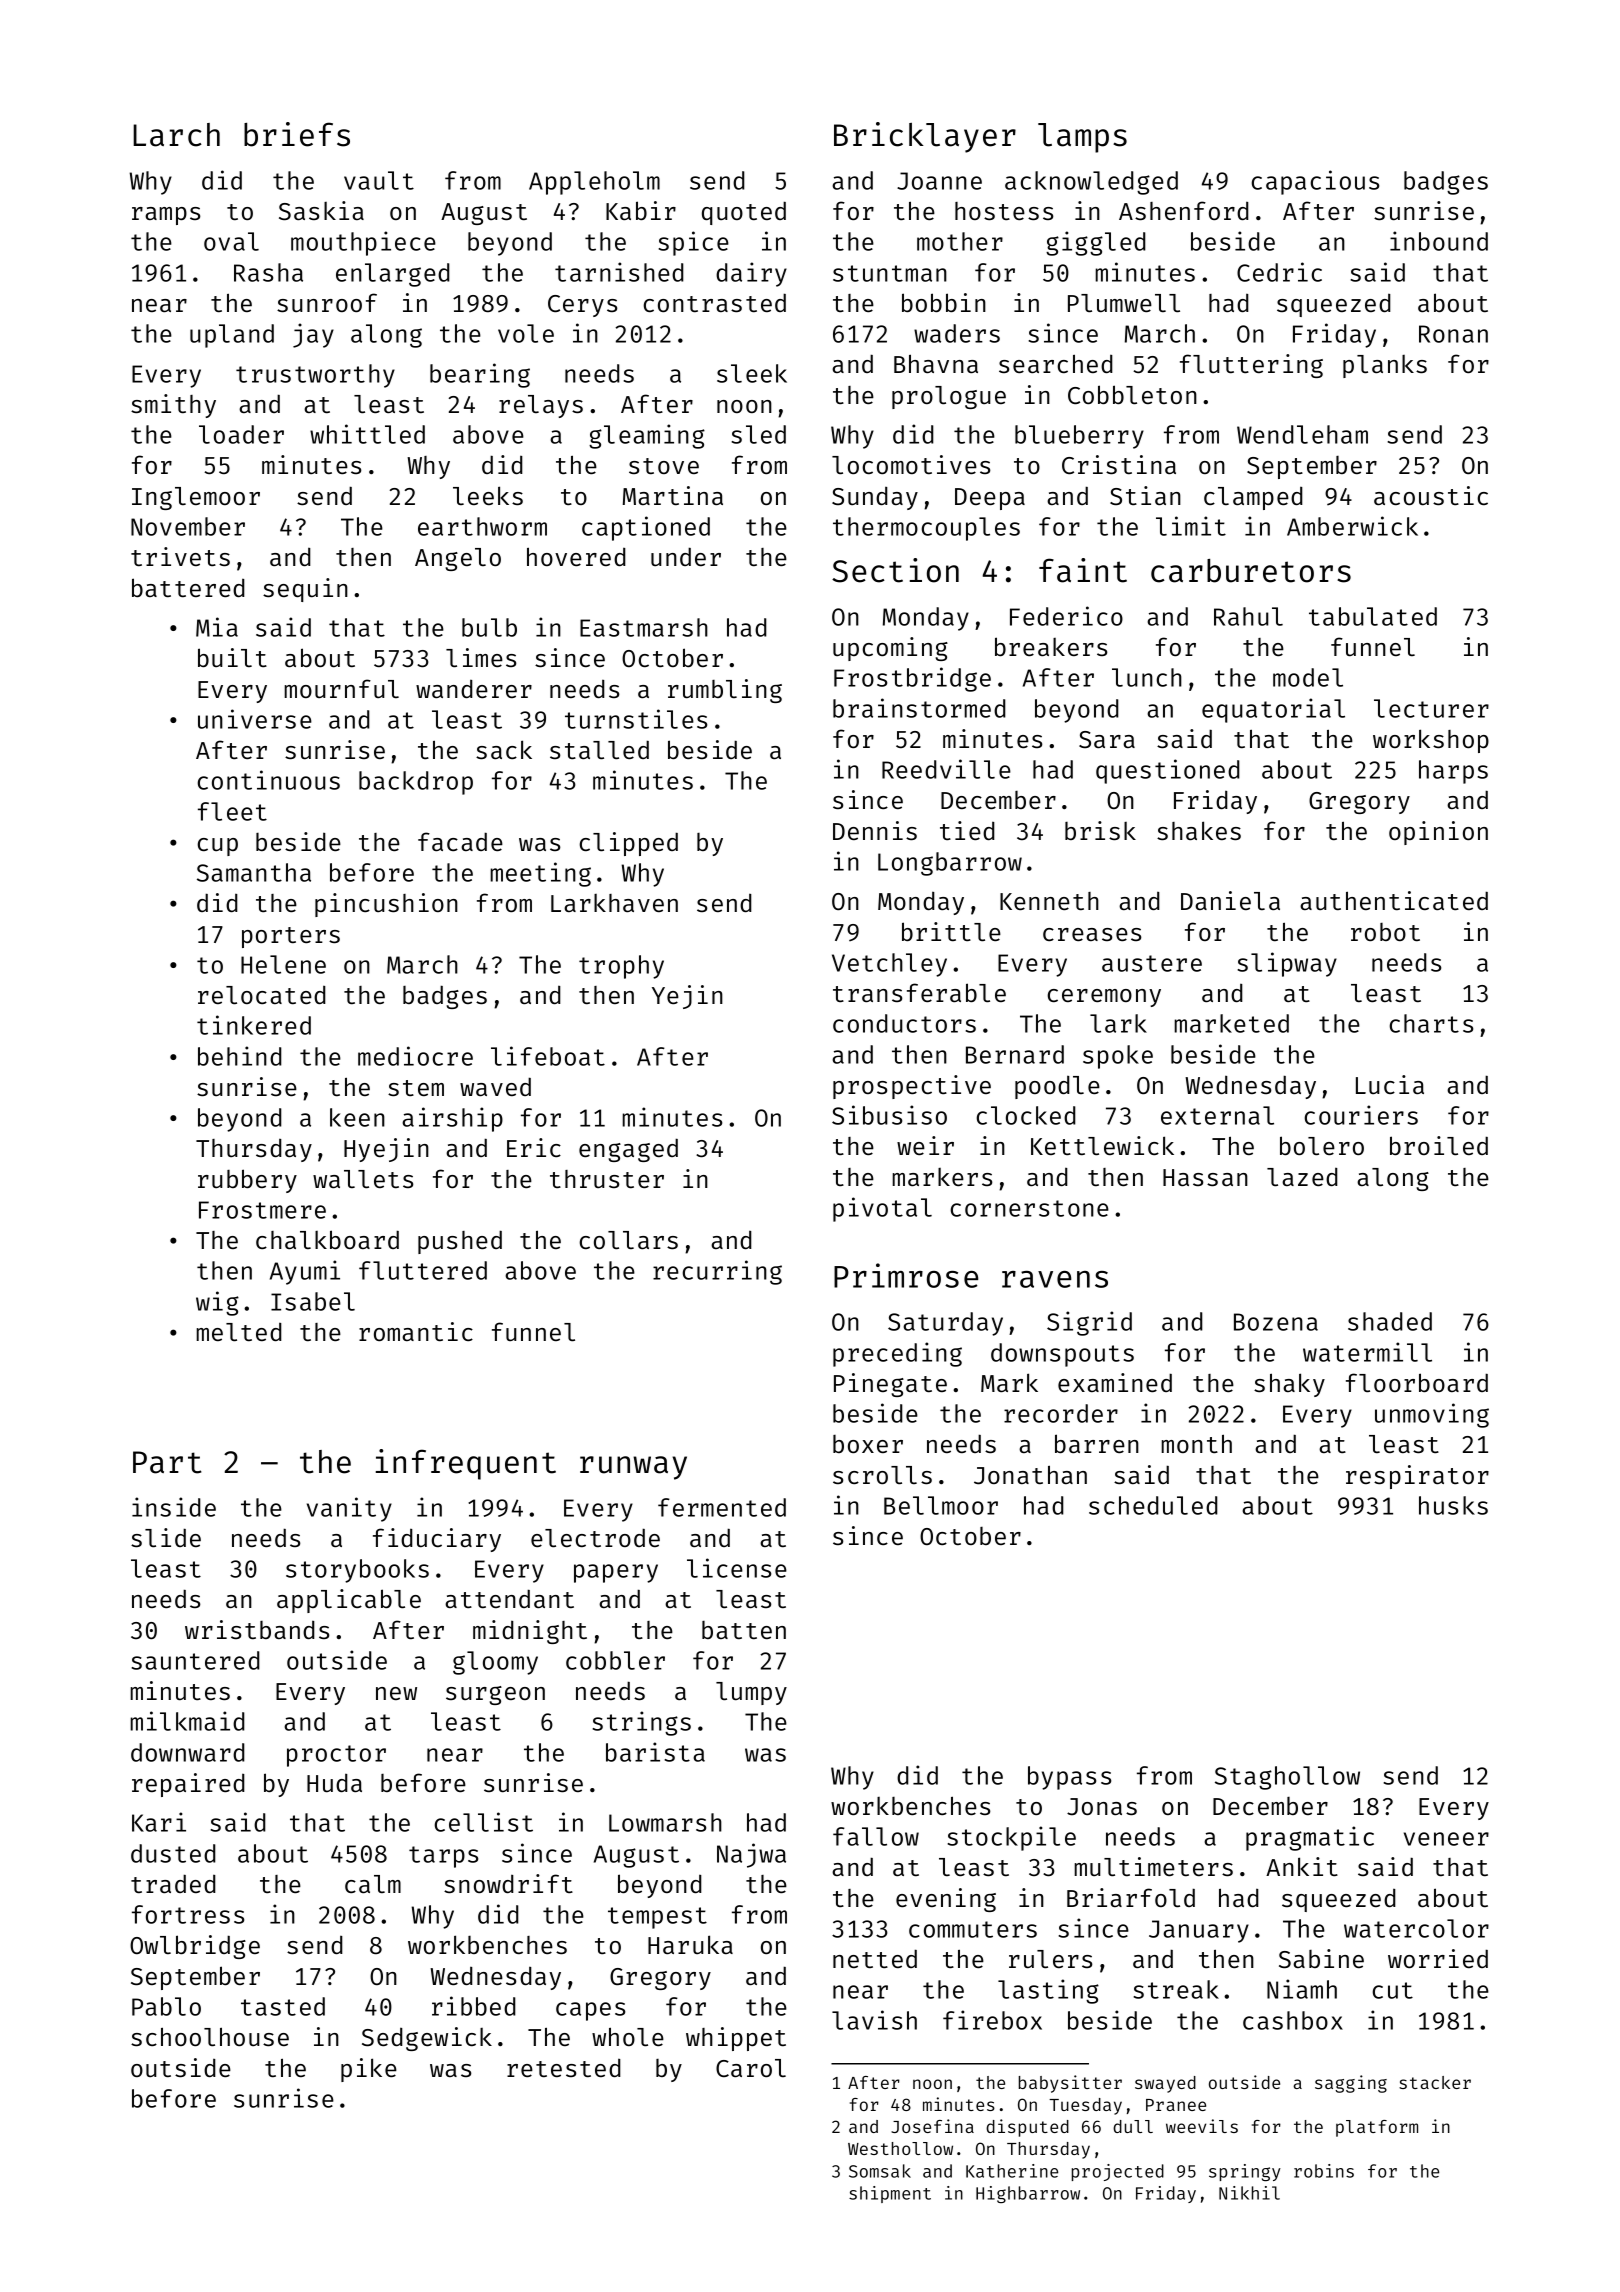 The image size is (1620, 2292). What do you see at coordinates (1082, 138) in the page?
I see `lamps` at bounding box center [1082, 138].
